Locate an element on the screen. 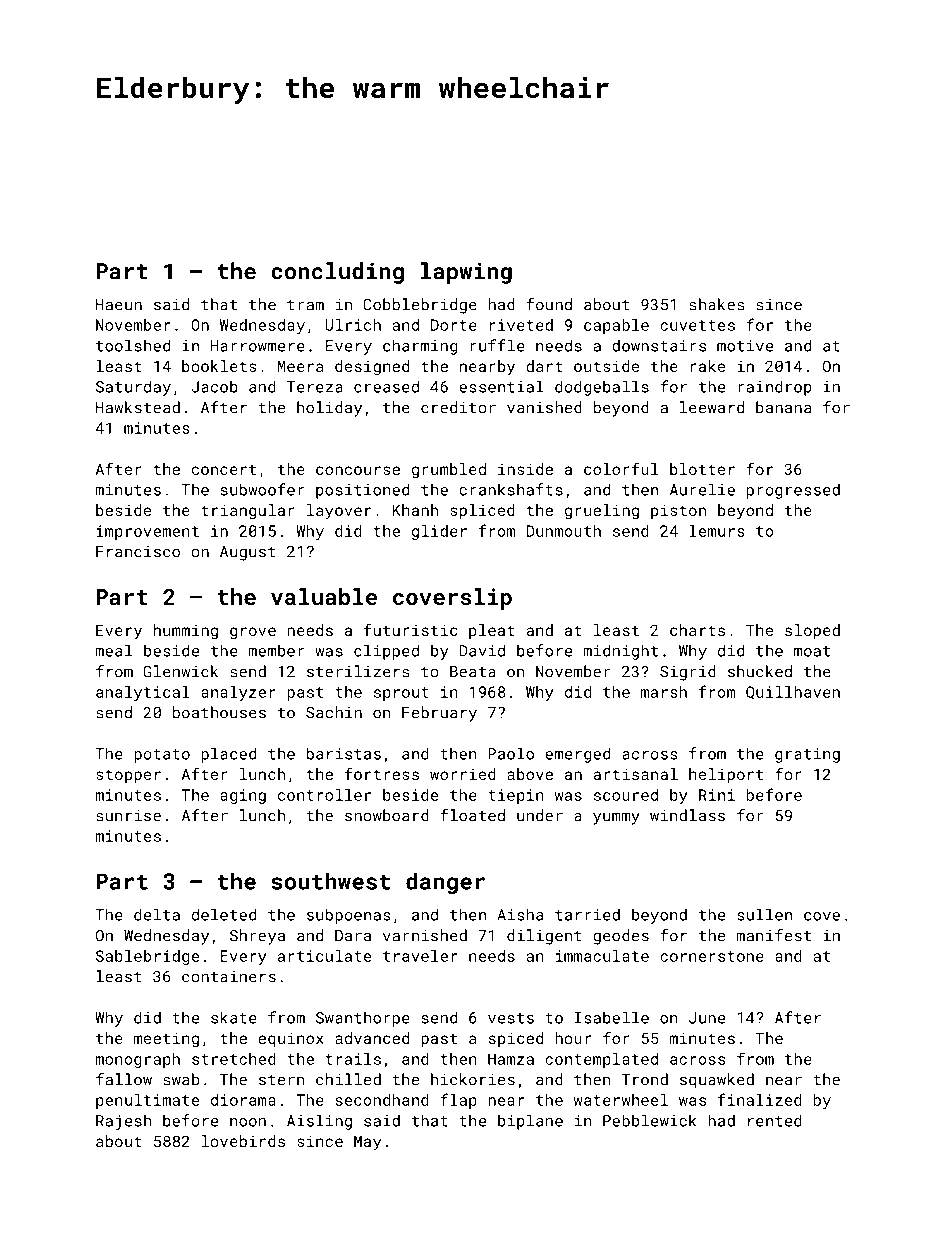  pleat is located at coordinates (492, 631).
